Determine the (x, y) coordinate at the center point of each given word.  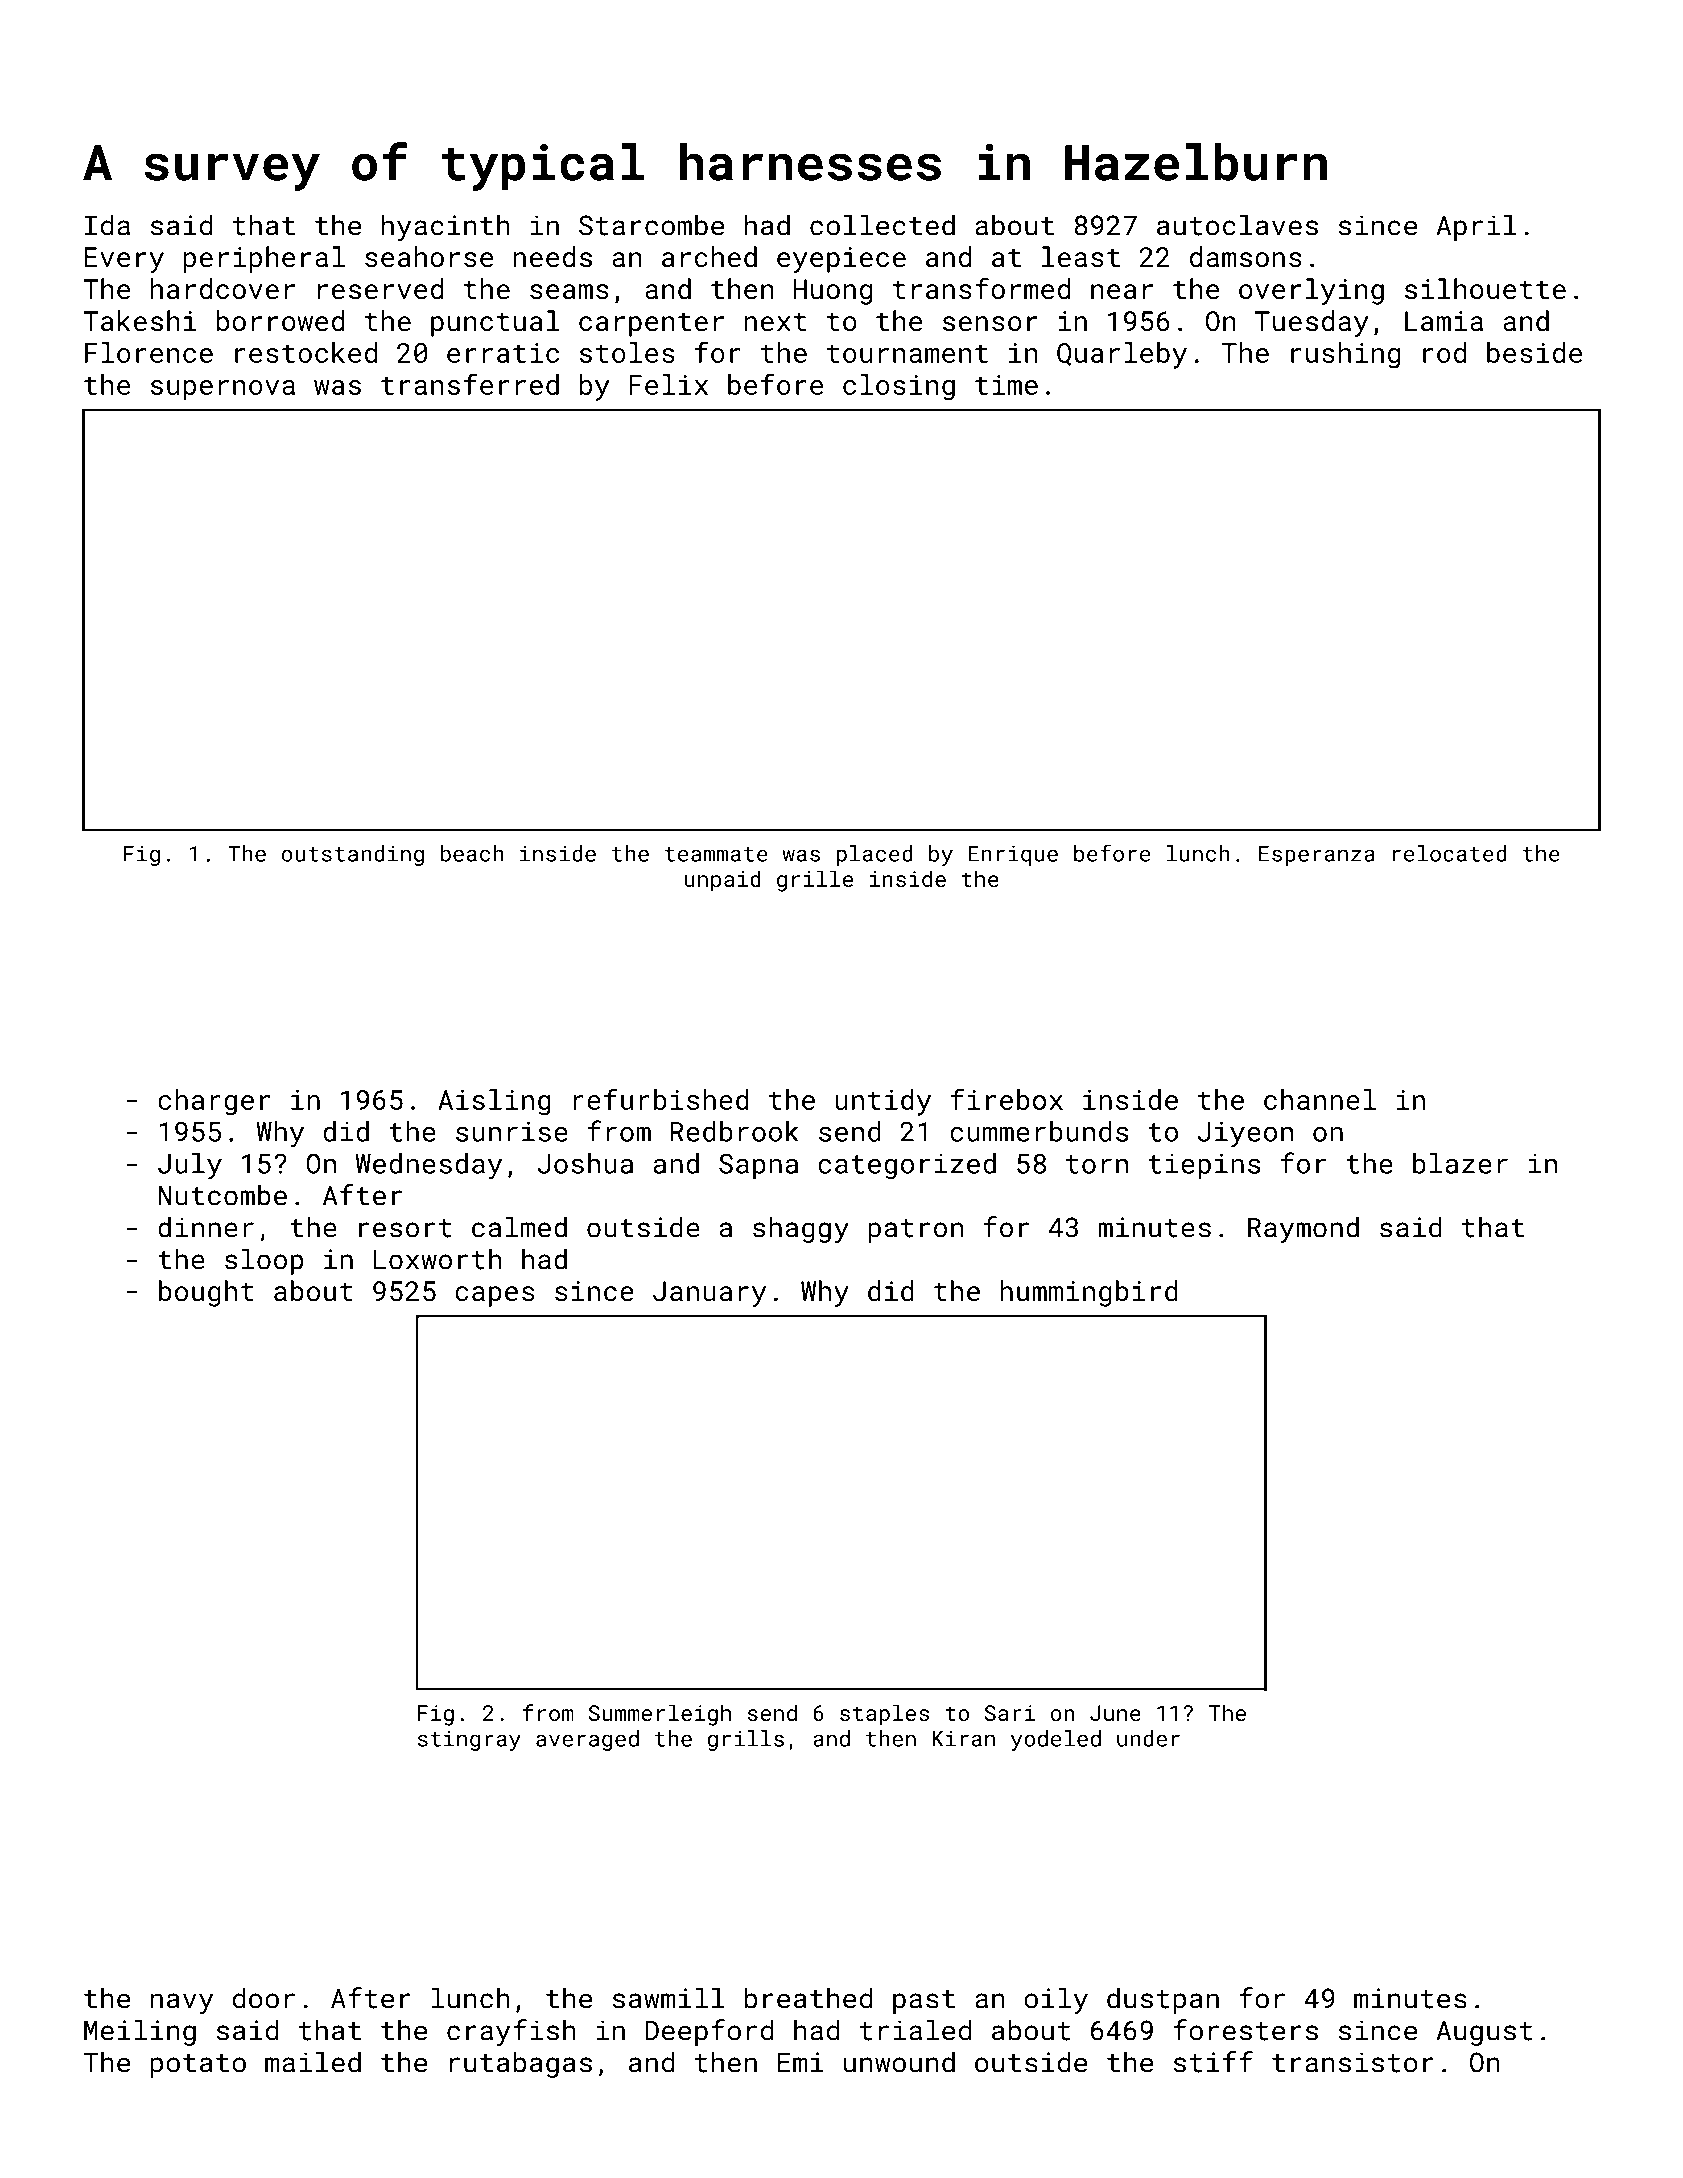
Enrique (1013, 855)
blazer (1460, 1163)
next (775, 322)
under (1148, 1738)
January (709, 1294)
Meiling (140, 2032)
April (1477, 227)
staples (884, 1715)
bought (206, 1293)
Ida (107, 225)
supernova (223, 390)
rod (1444, 352)
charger (214, 1102)
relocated (1450, 853)
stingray (469, 1740)
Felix (668, 384)
